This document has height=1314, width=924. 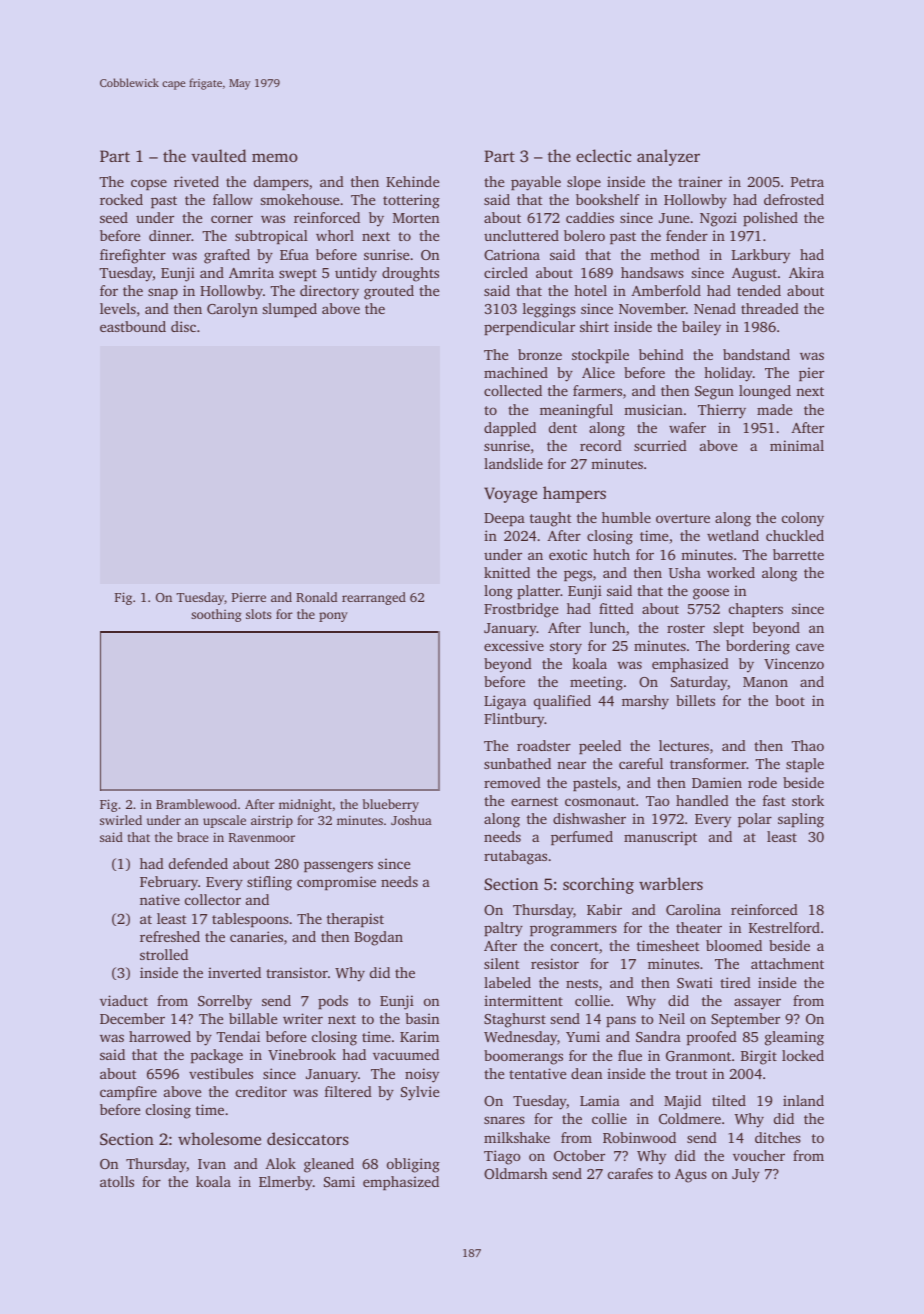 What do you see at coordinates (806, 272) in the document?
I see `Akira` at bounding box center [806, 272].
